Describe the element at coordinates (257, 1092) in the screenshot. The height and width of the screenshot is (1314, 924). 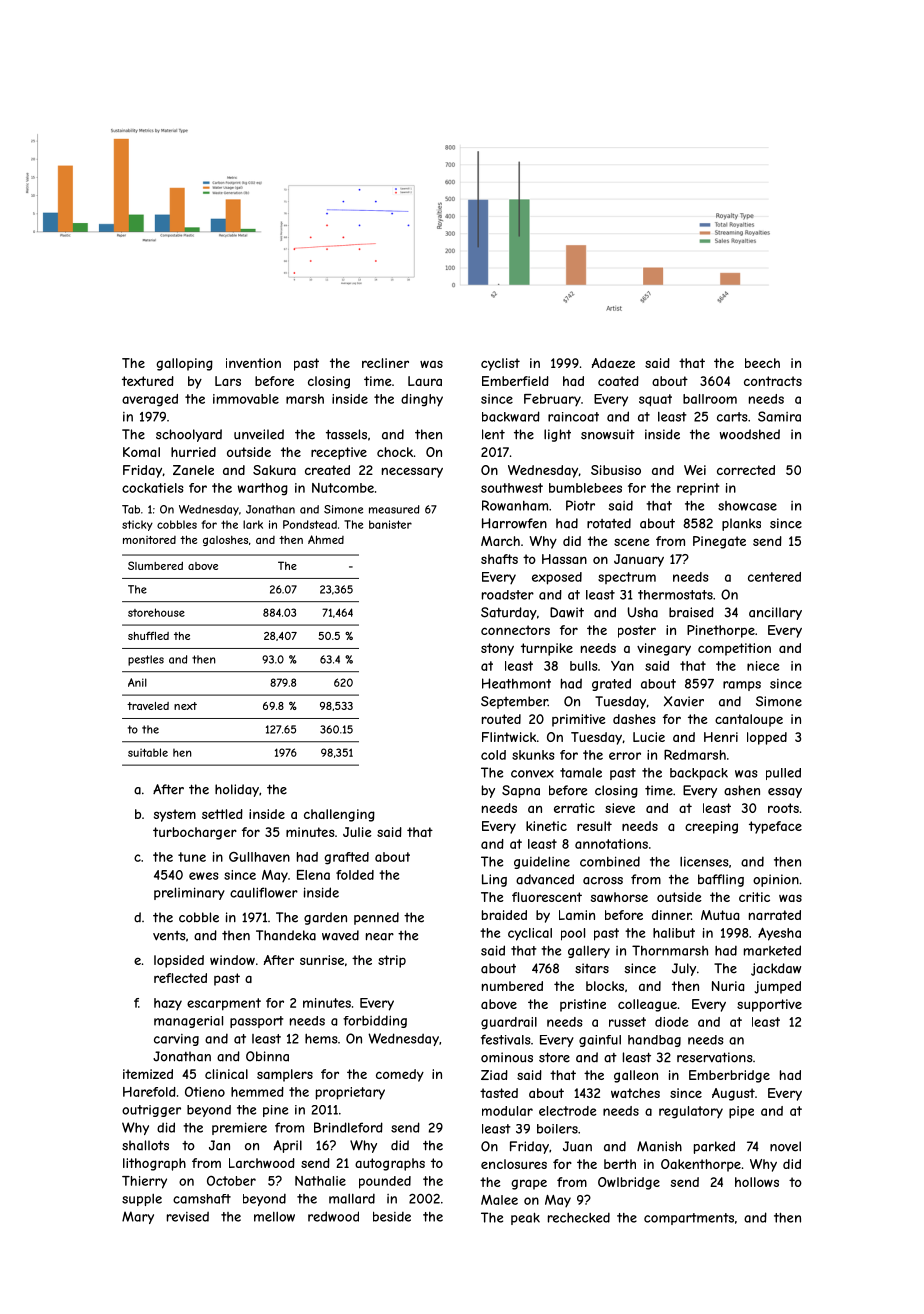
I see `hemmed` at that location.
